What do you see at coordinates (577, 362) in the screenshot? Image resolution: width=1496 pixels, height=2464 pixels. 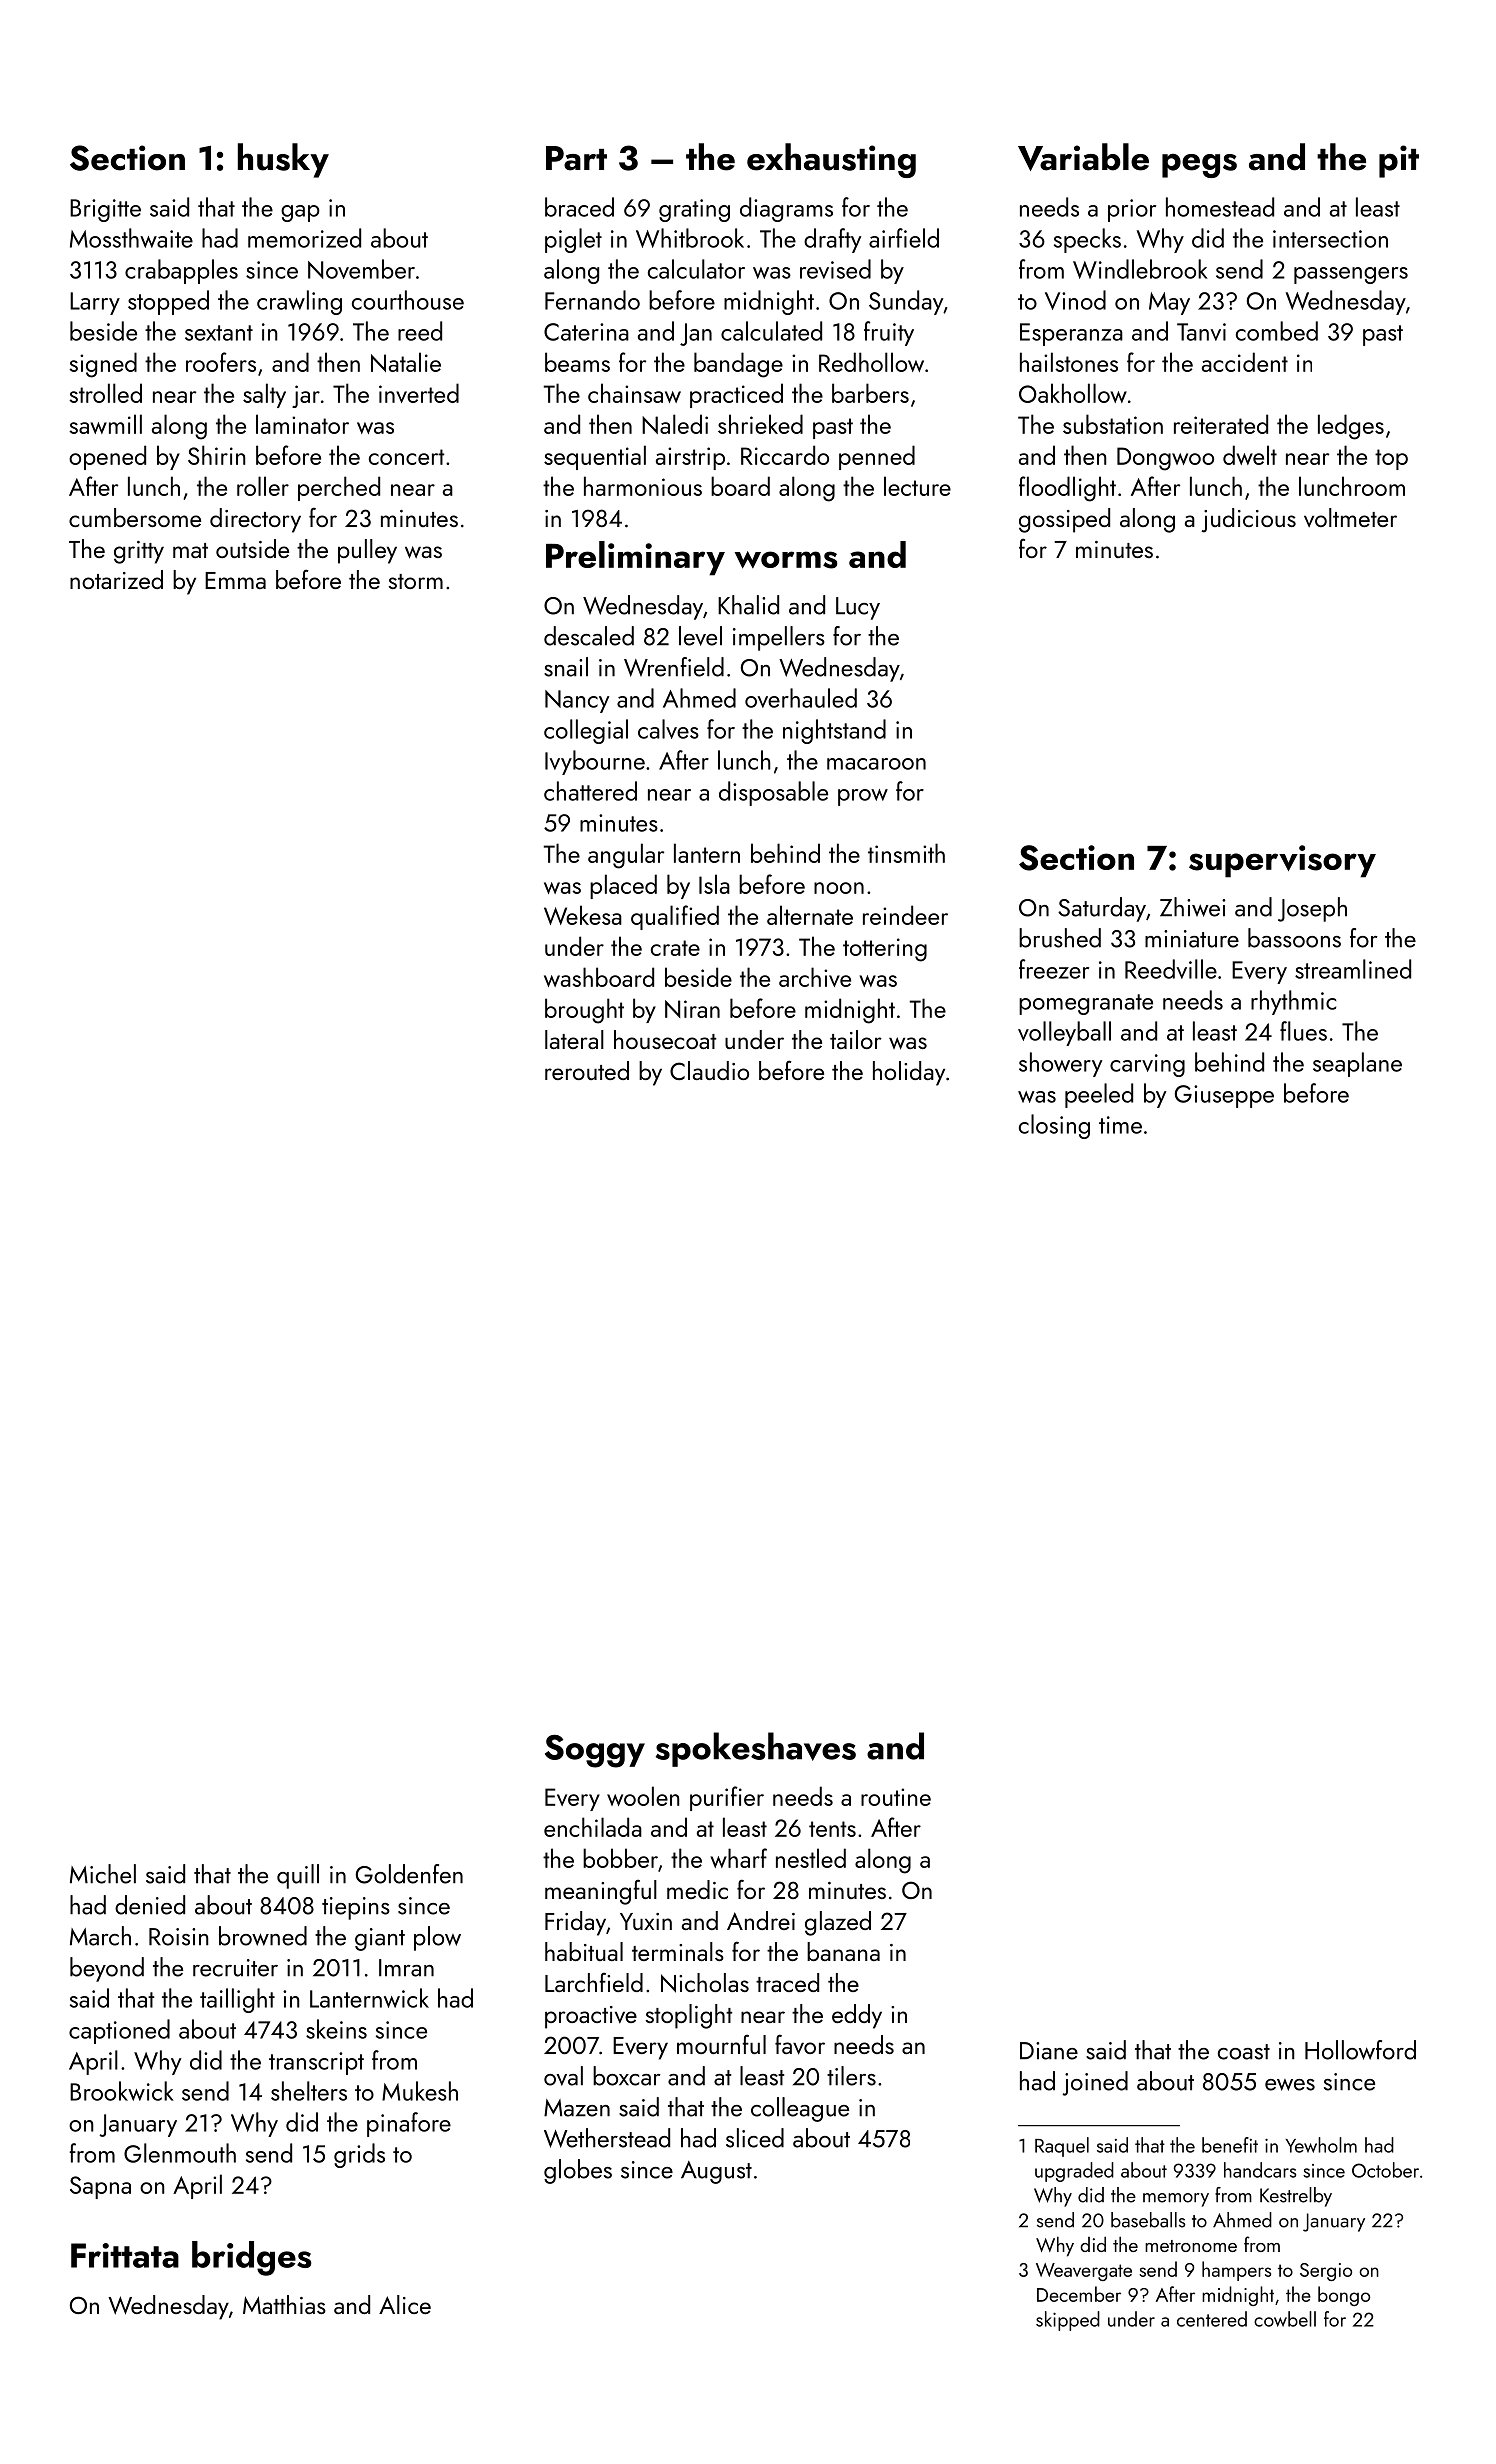 I see `beams` at bounding box center [577, 362].
